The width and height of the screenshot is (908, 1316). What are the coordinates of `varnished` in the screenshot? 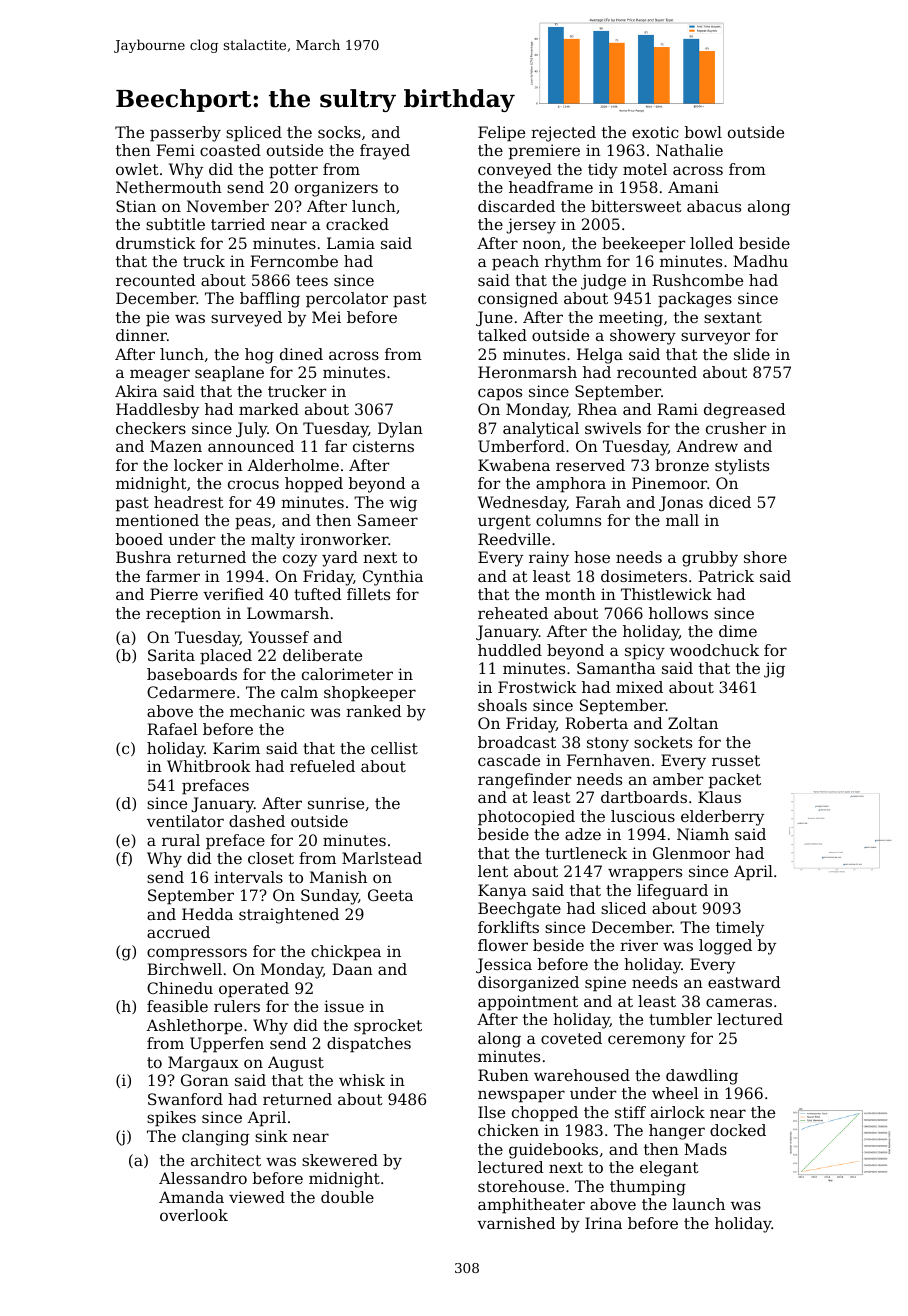 It's located at (516, 1223).
